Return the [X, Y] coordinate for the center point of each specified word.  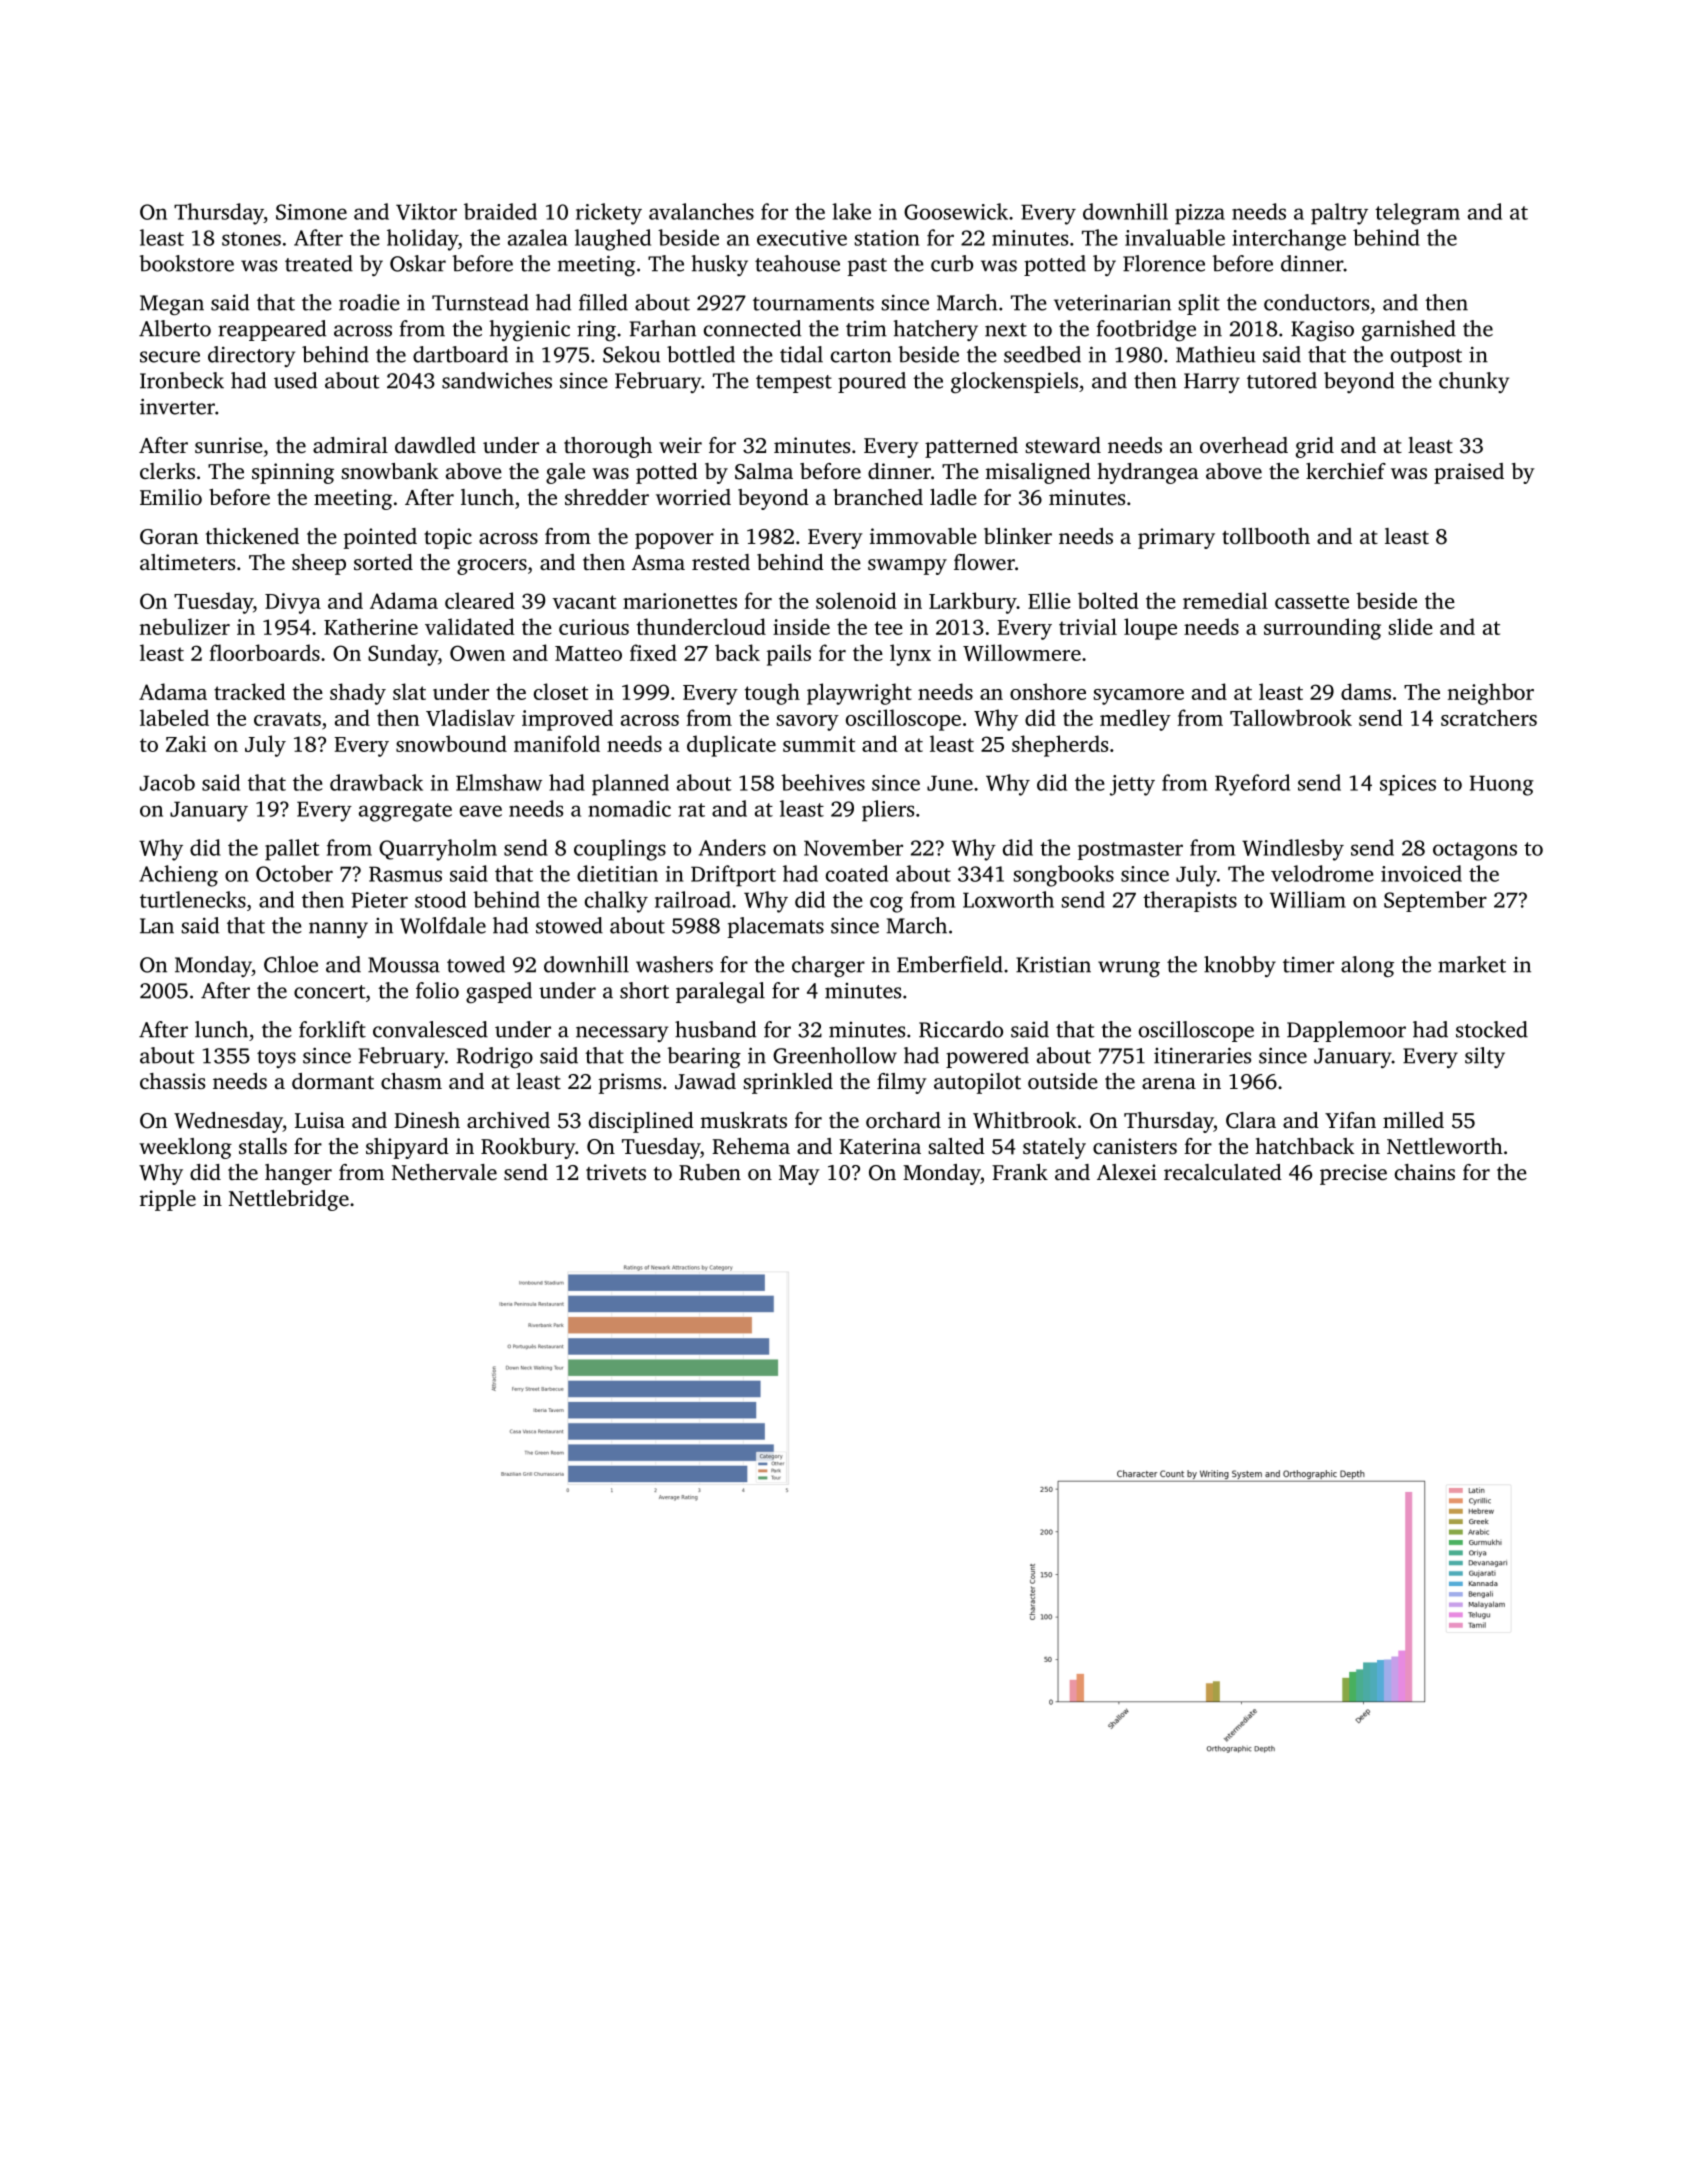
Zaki [186, 743]
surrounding [1322, 629]
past [867, 267]
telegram [1417, 214]
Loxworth [1008, 899]
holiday [422, 240]
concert [330, 992]
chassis [172, 1081]
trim [866, 329]
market [1472, 964]
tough [772, 694]
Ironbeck [182, 380]
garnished [1409, 330]
